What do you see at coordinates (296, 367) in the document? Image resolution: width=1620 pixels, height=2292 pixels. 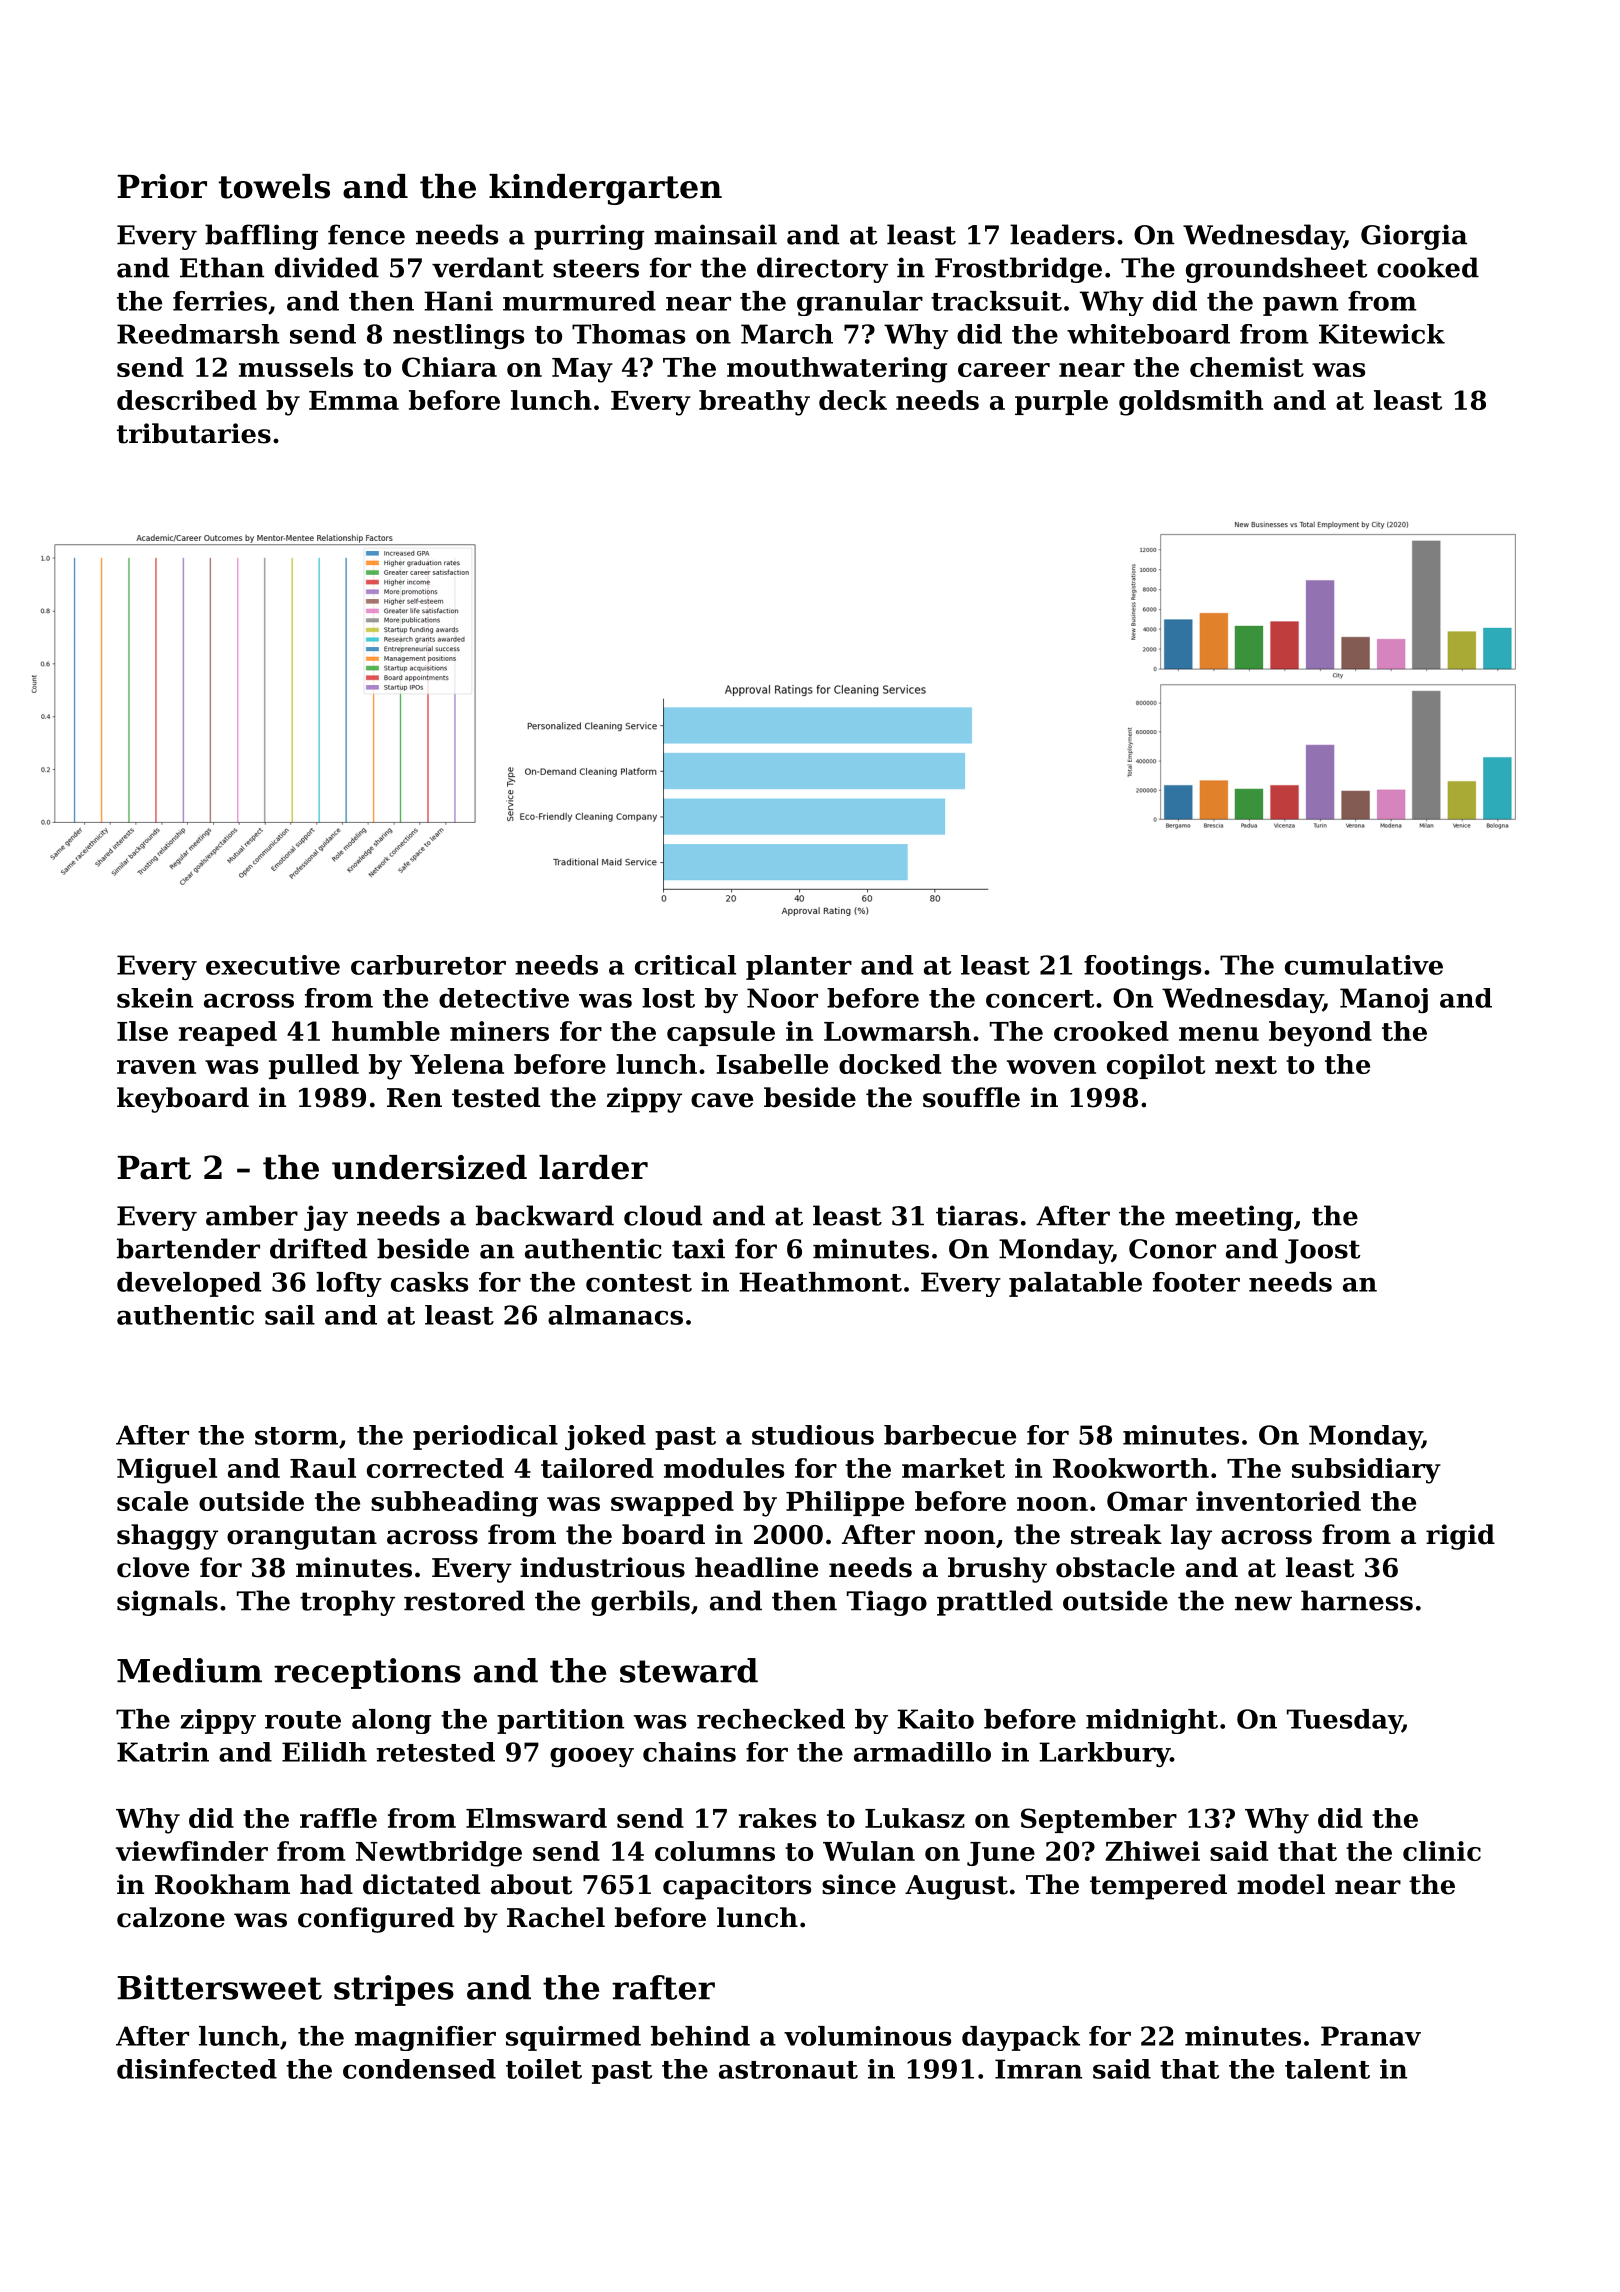 I see `mussels` at bounding box center [296, 367].
